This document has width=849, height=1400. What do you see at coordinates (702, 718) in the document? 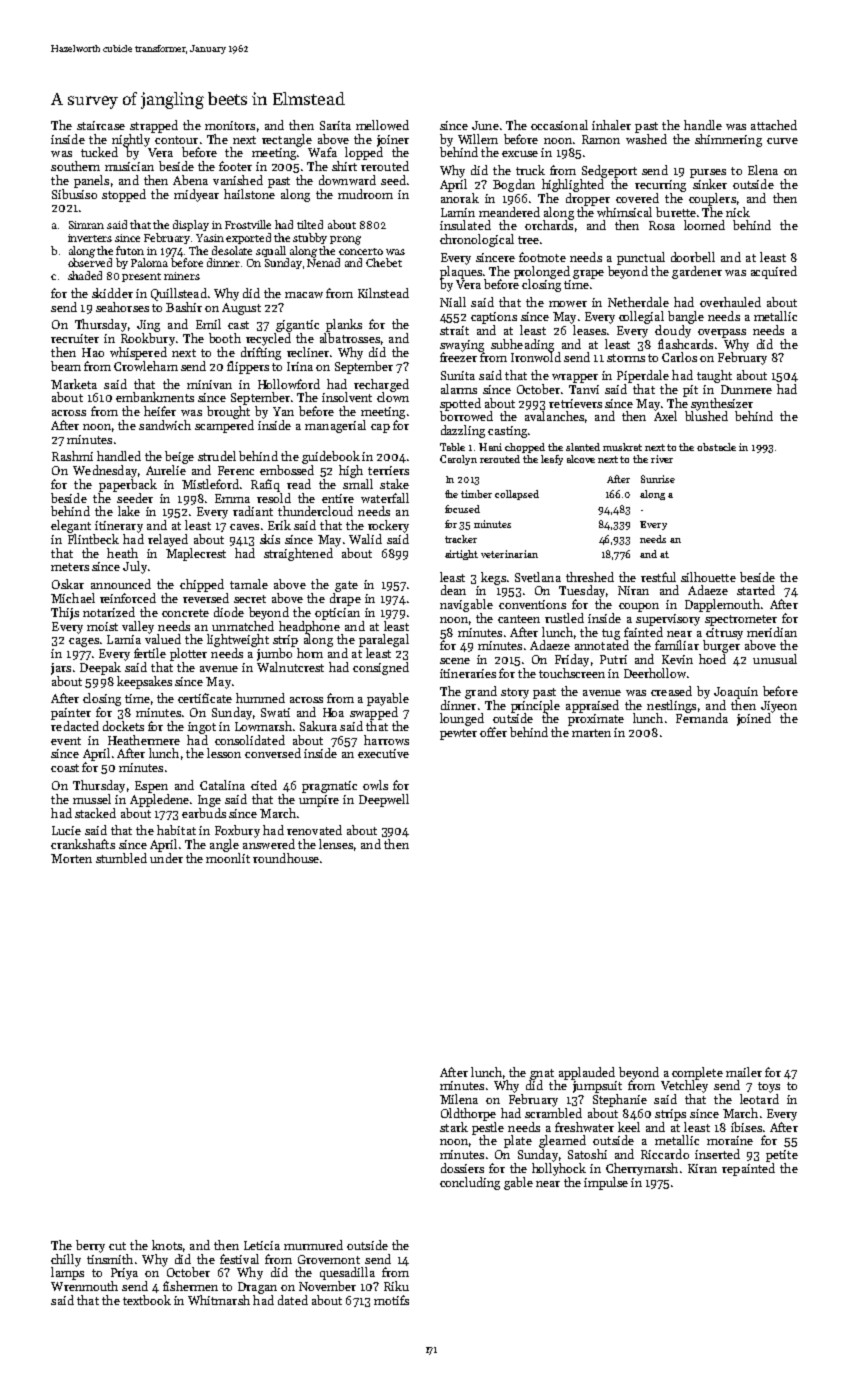
I see `Fernanda` at bounding box center [702, 718].
